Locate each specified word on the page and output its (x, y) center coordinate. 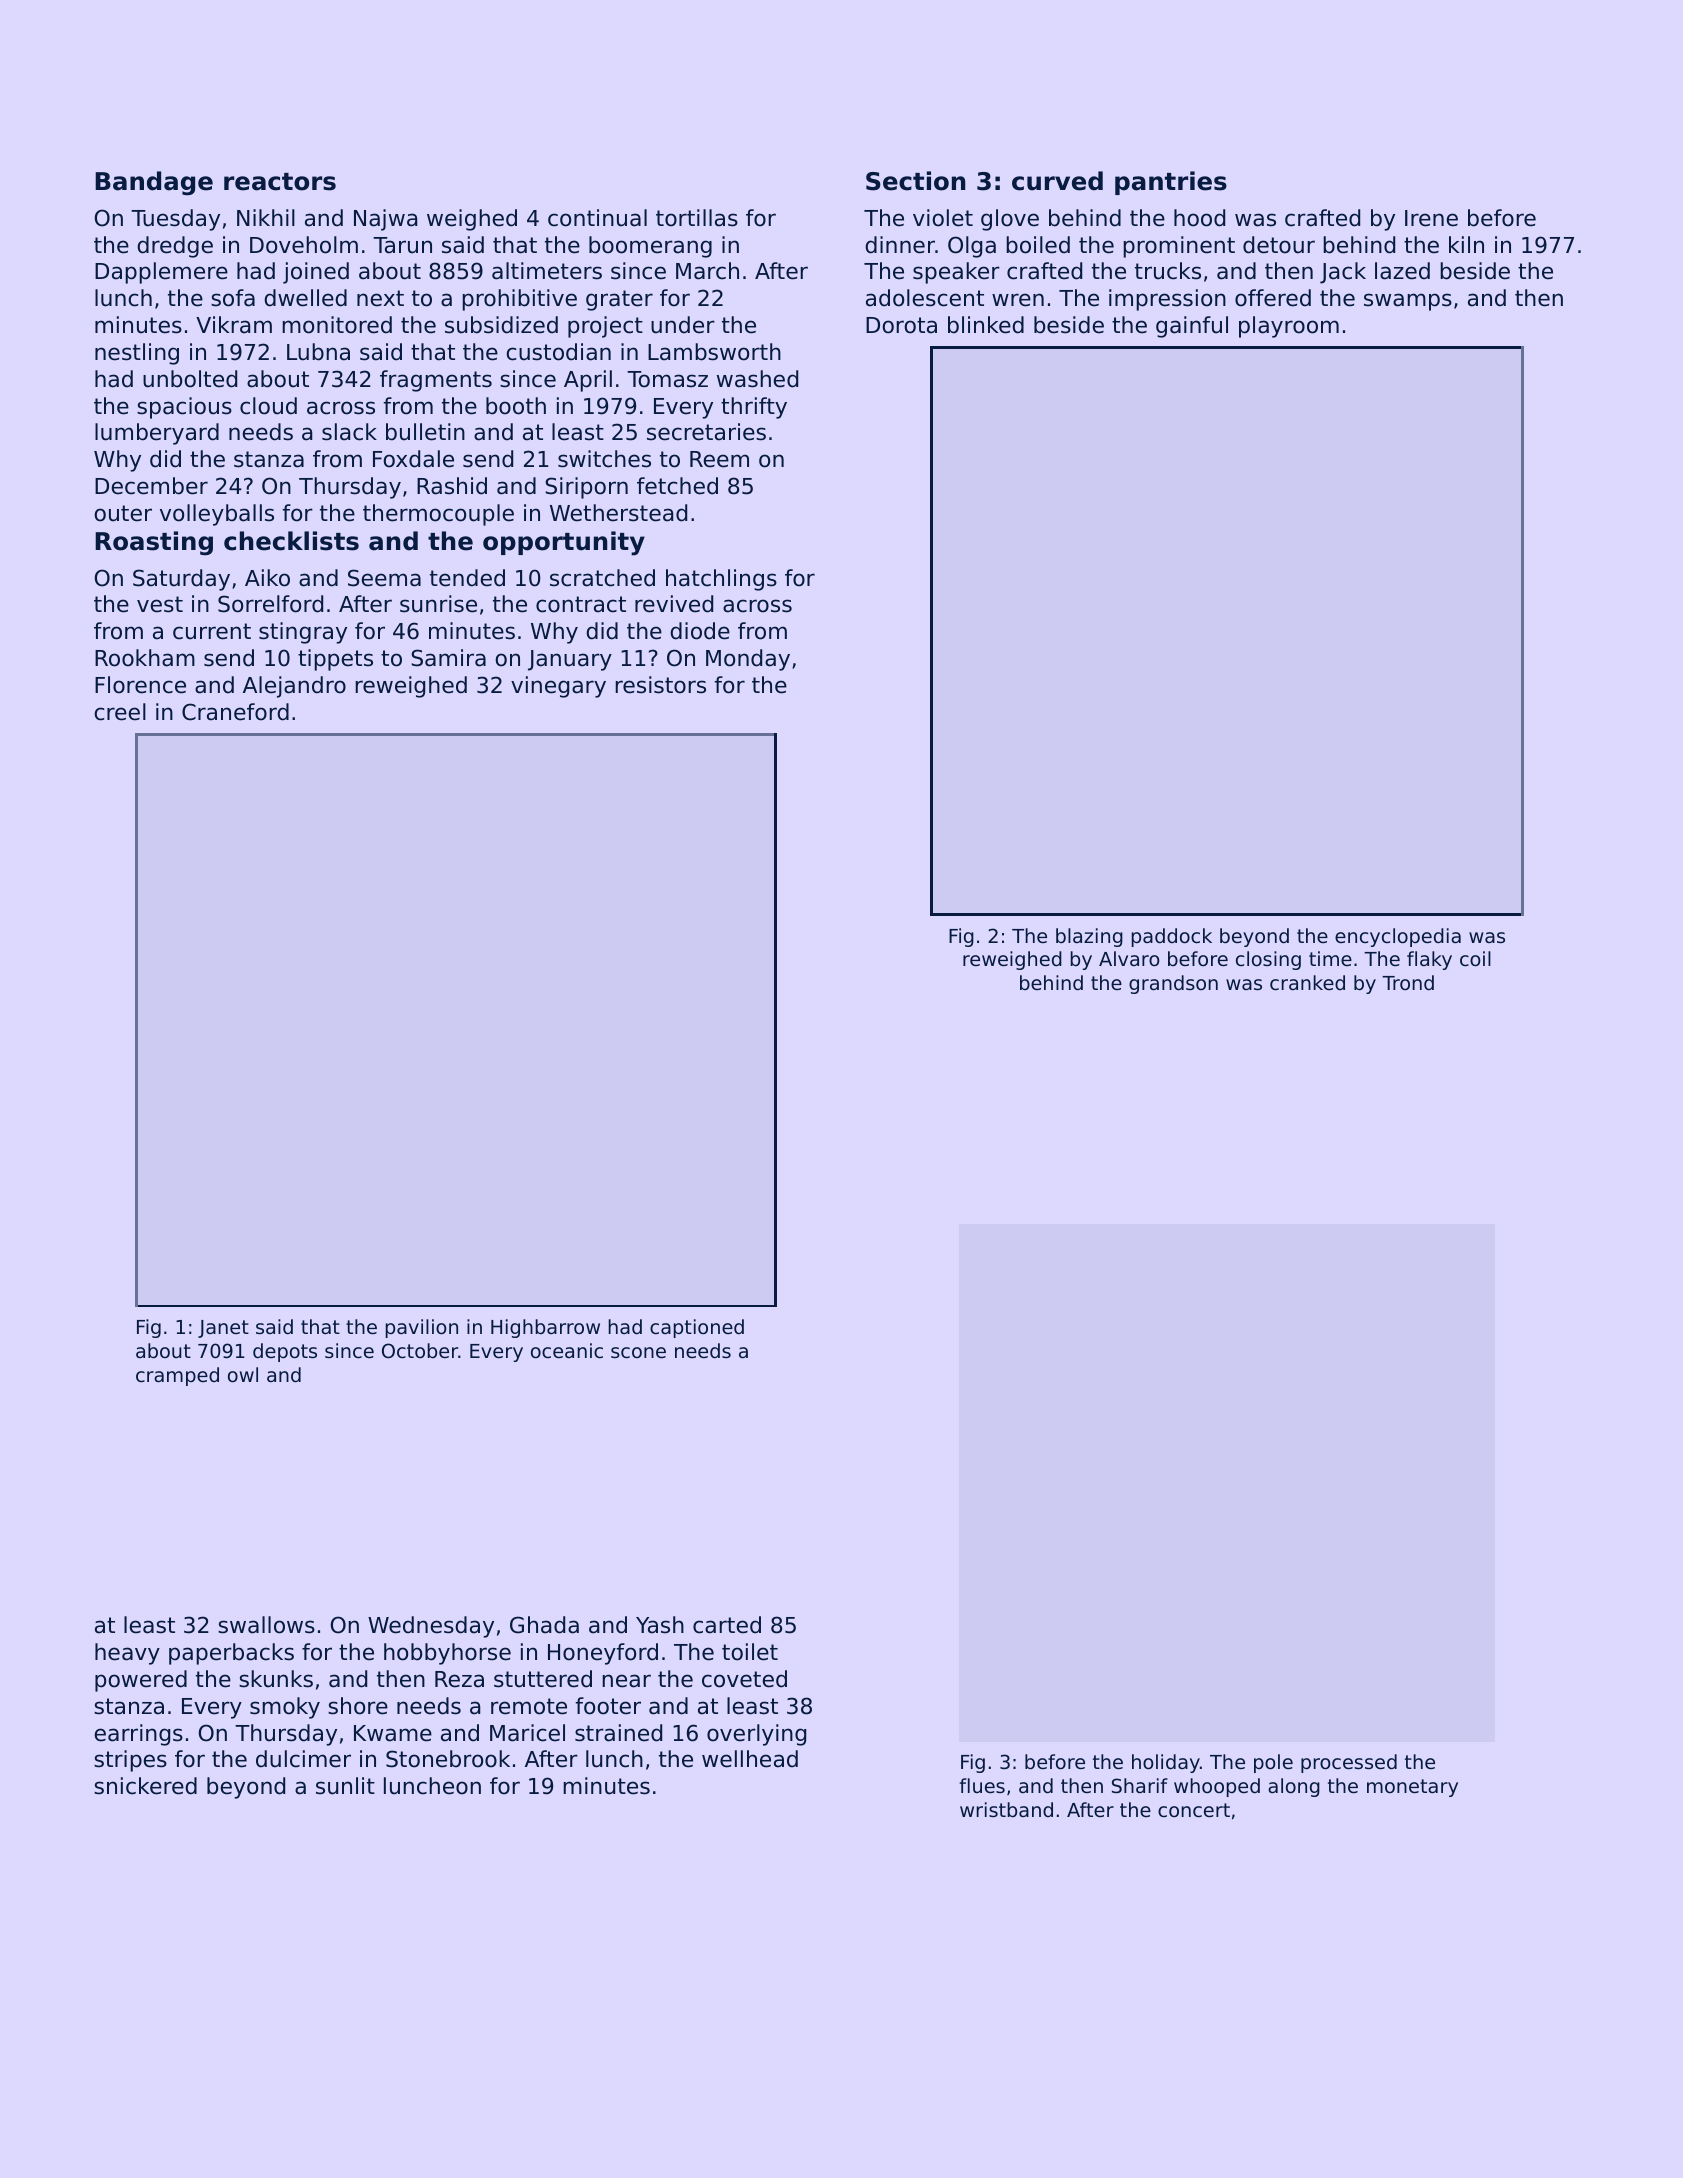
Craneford (235, 712)
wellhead (750, 1759)
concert (1194, 1810)
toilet (750, 1652)
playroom (1289, 327)
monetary (1412, 1788)
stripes (130, 1761)
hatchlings (721, 580)
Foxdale (413, 459)
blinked (986, 325)
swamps (1408, 302)
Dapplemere (161, 273)
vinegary (558, 687)
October (420, 1350)
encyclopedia (1398, 937)
